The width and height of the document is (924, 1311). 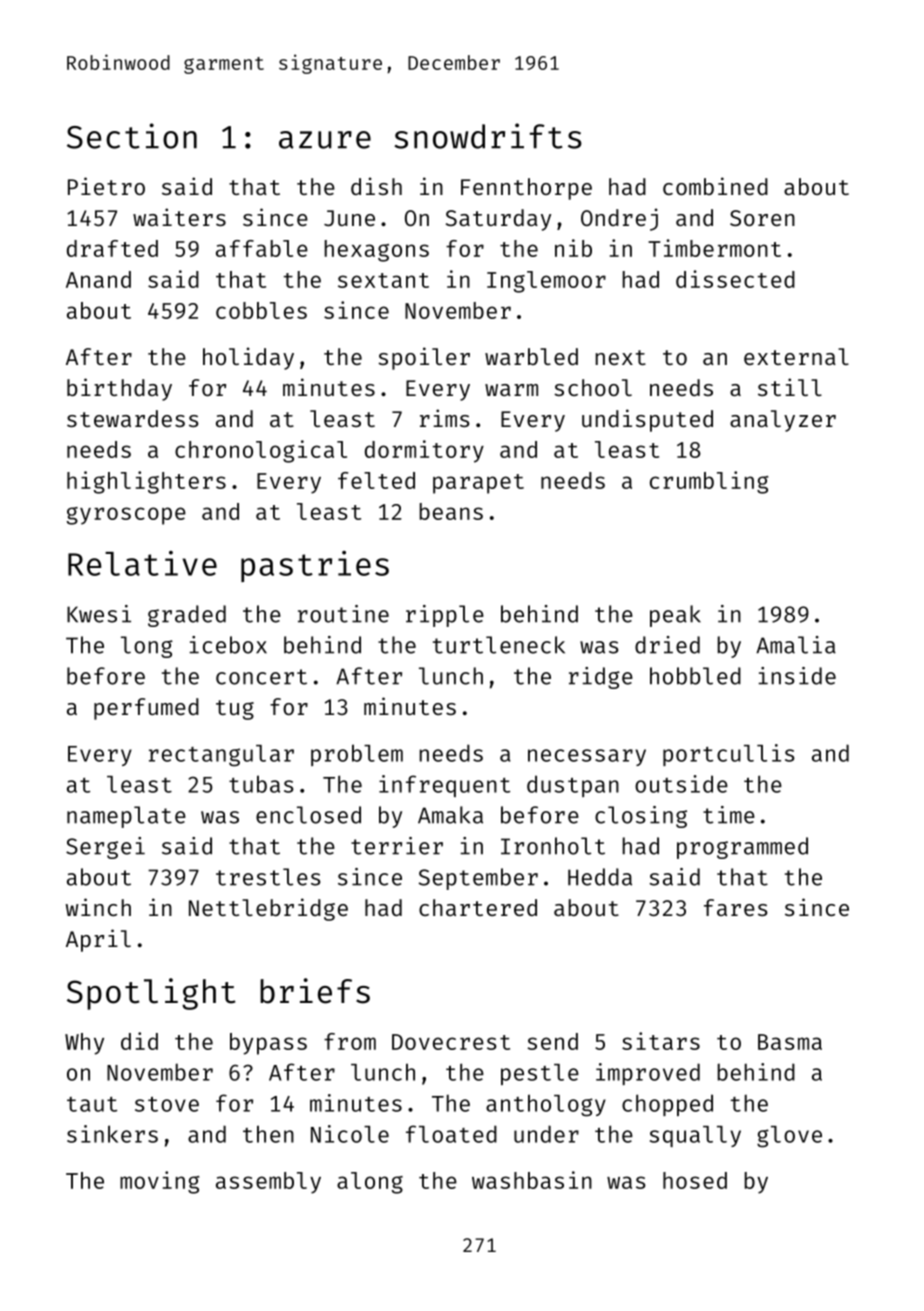 What do you see at coordinates (450, 815) in the document?
I see `Amaka` at bounding box center [450, 815].
